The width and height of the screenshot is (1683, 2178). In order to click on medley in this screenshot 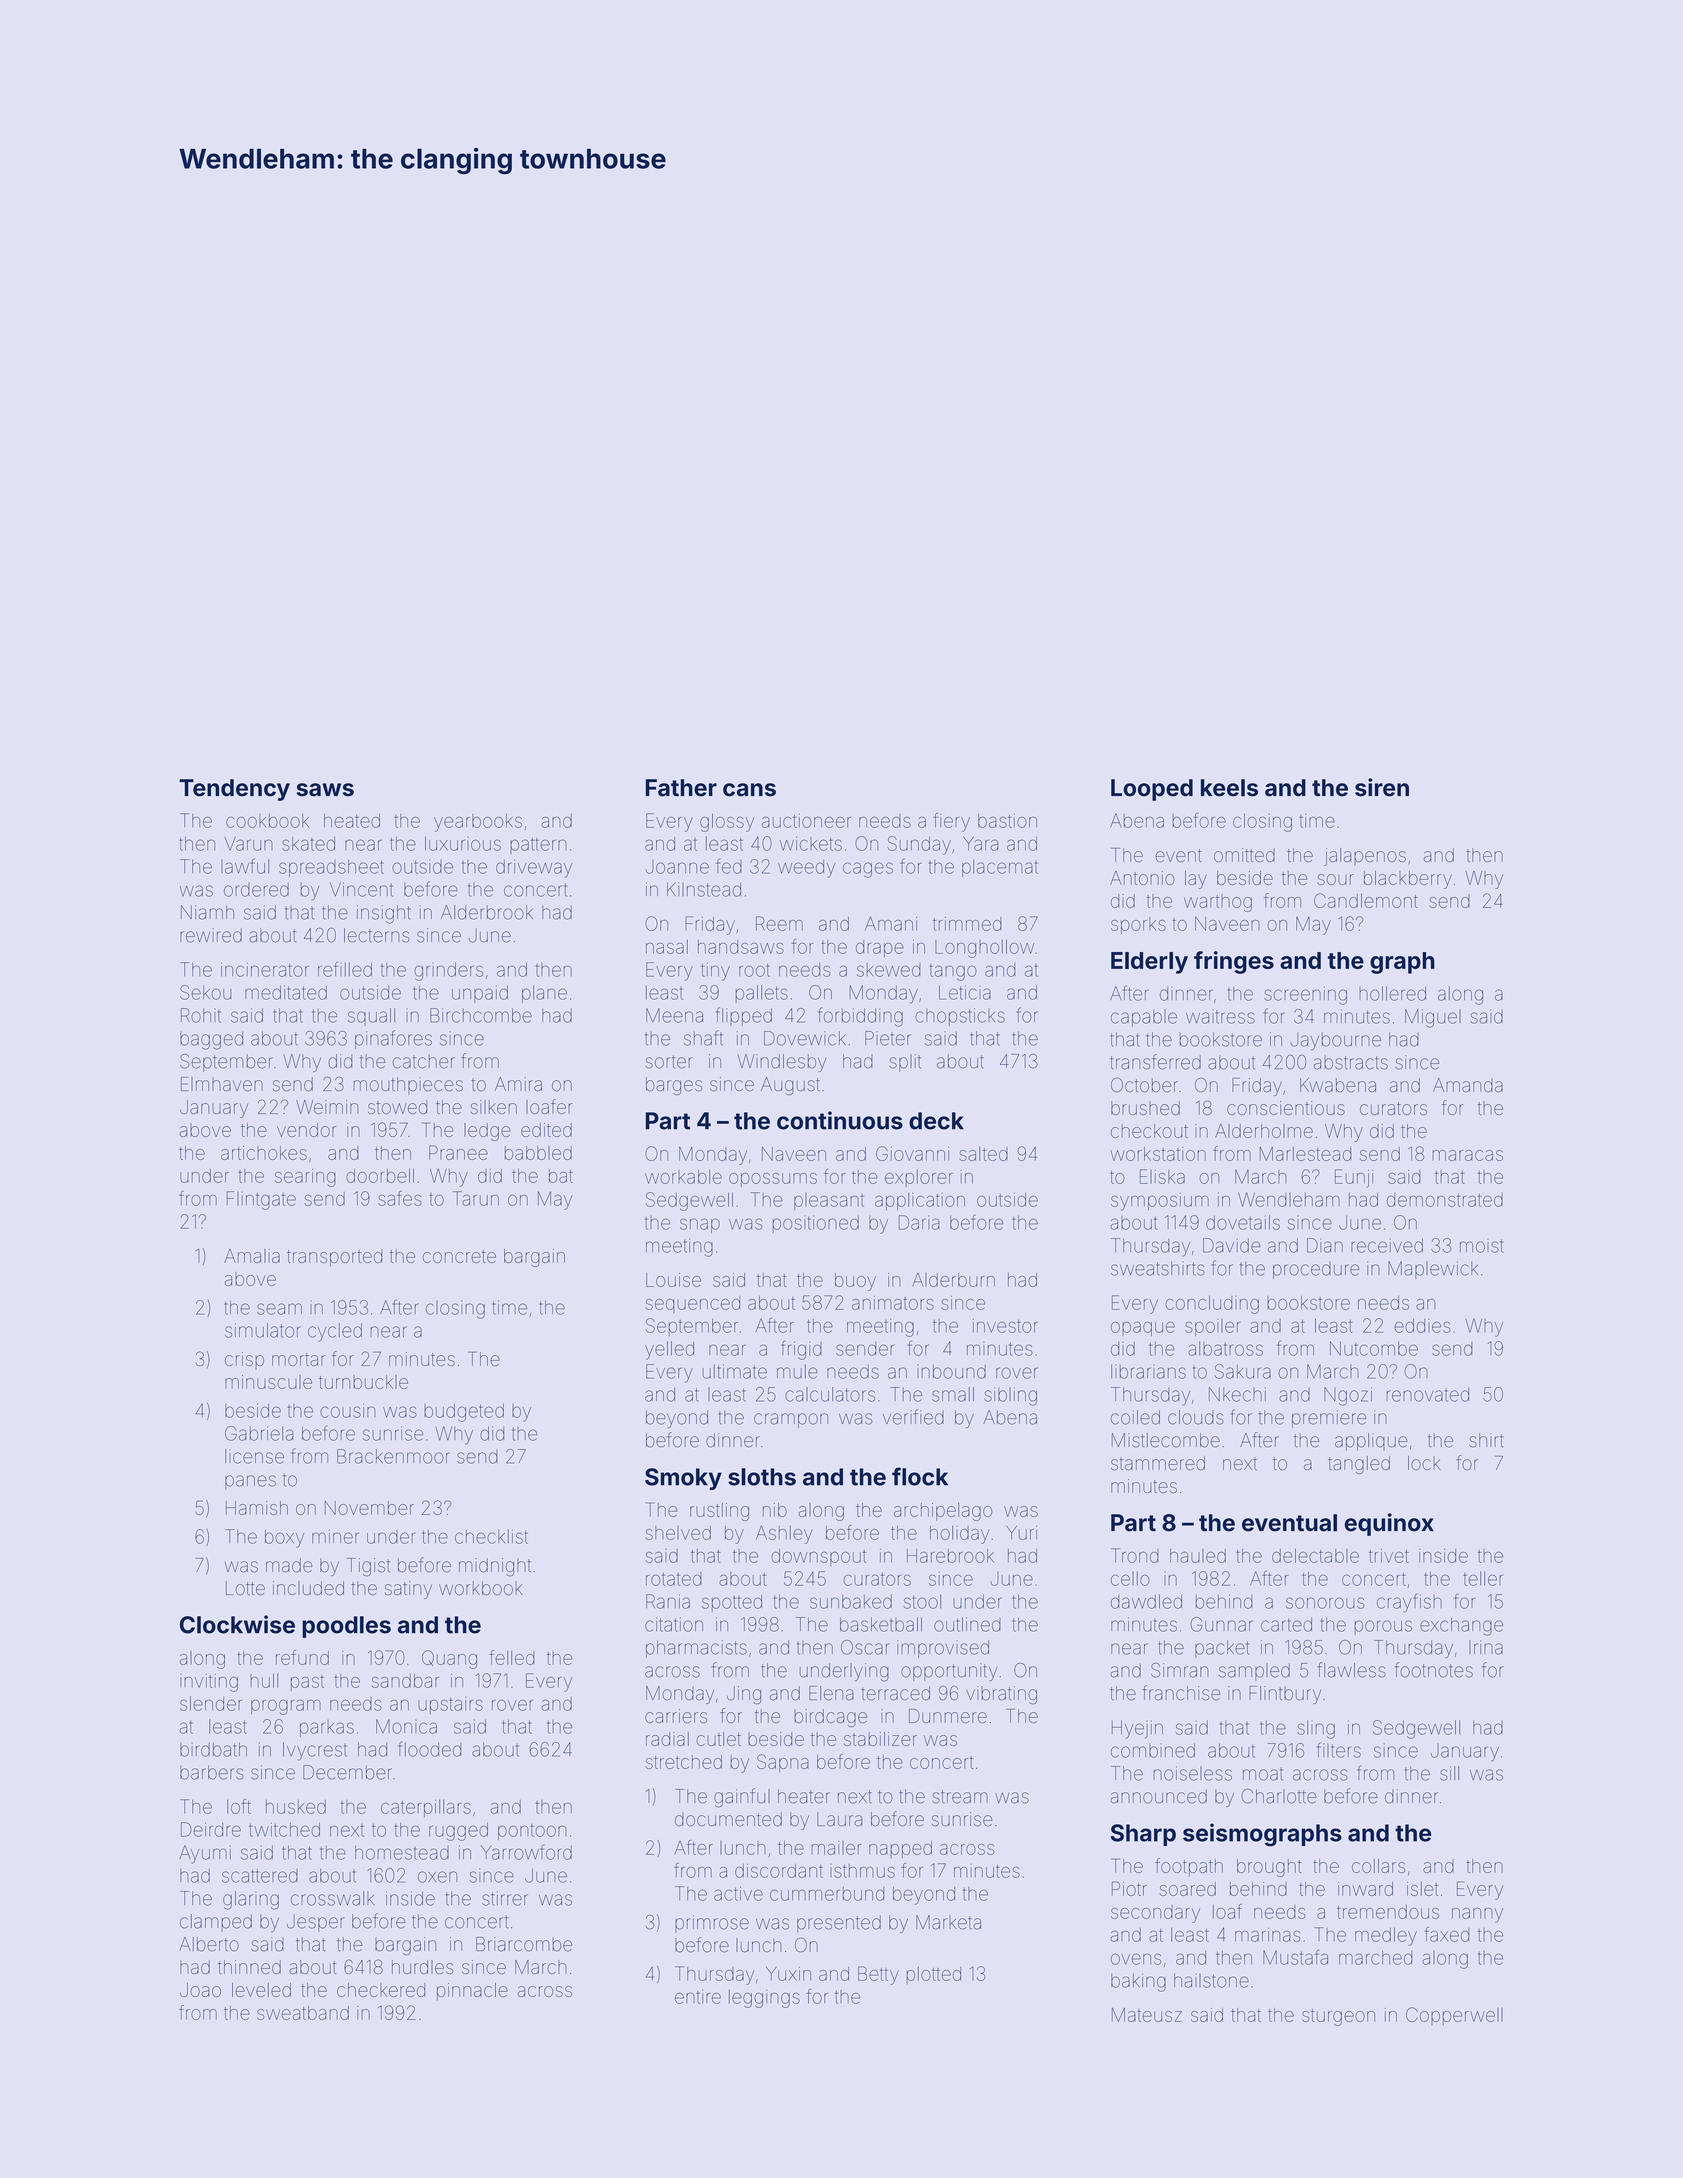, I will do `click(1386, 1937)`.
